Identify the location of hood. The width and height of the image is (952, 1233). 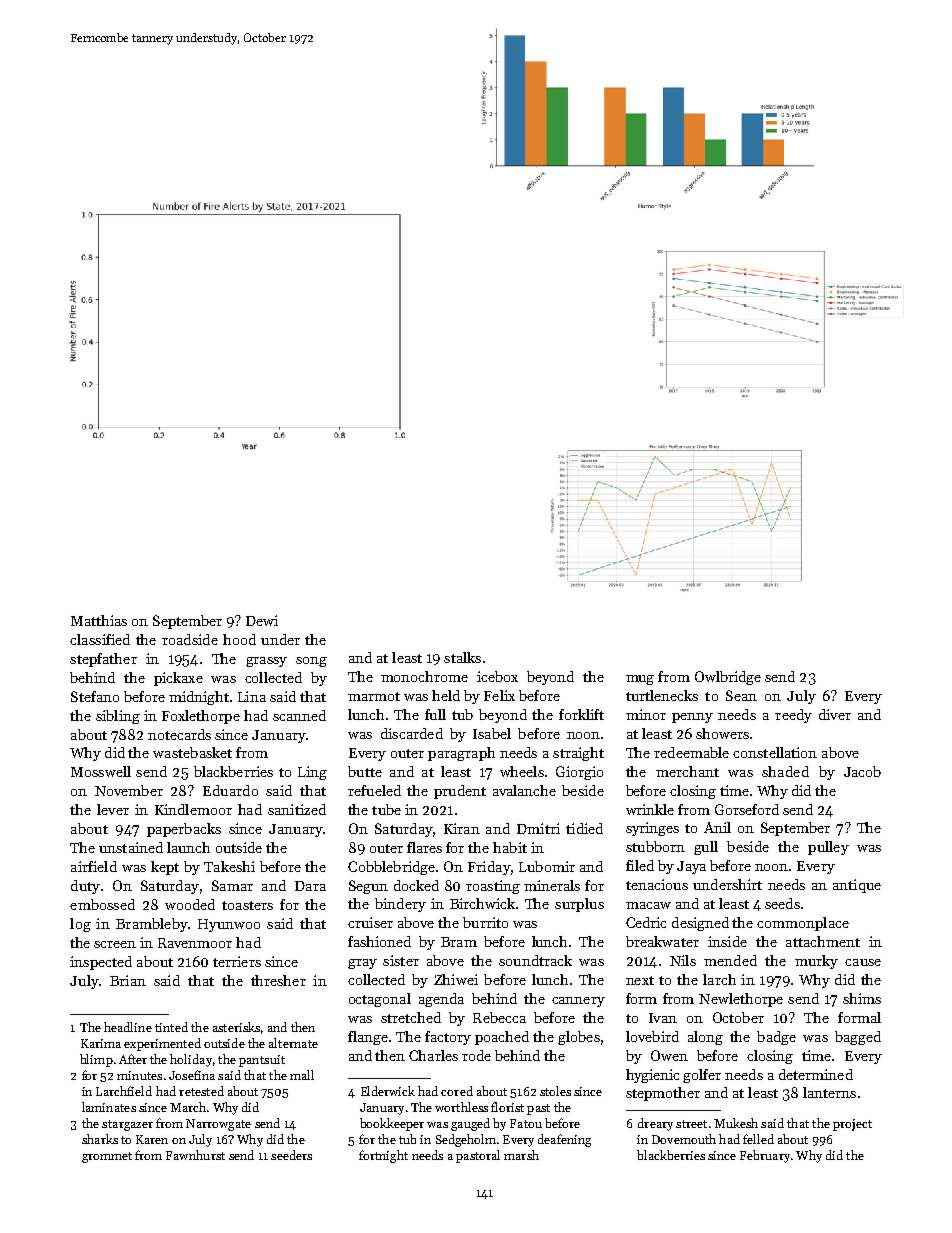
(239, 639).
